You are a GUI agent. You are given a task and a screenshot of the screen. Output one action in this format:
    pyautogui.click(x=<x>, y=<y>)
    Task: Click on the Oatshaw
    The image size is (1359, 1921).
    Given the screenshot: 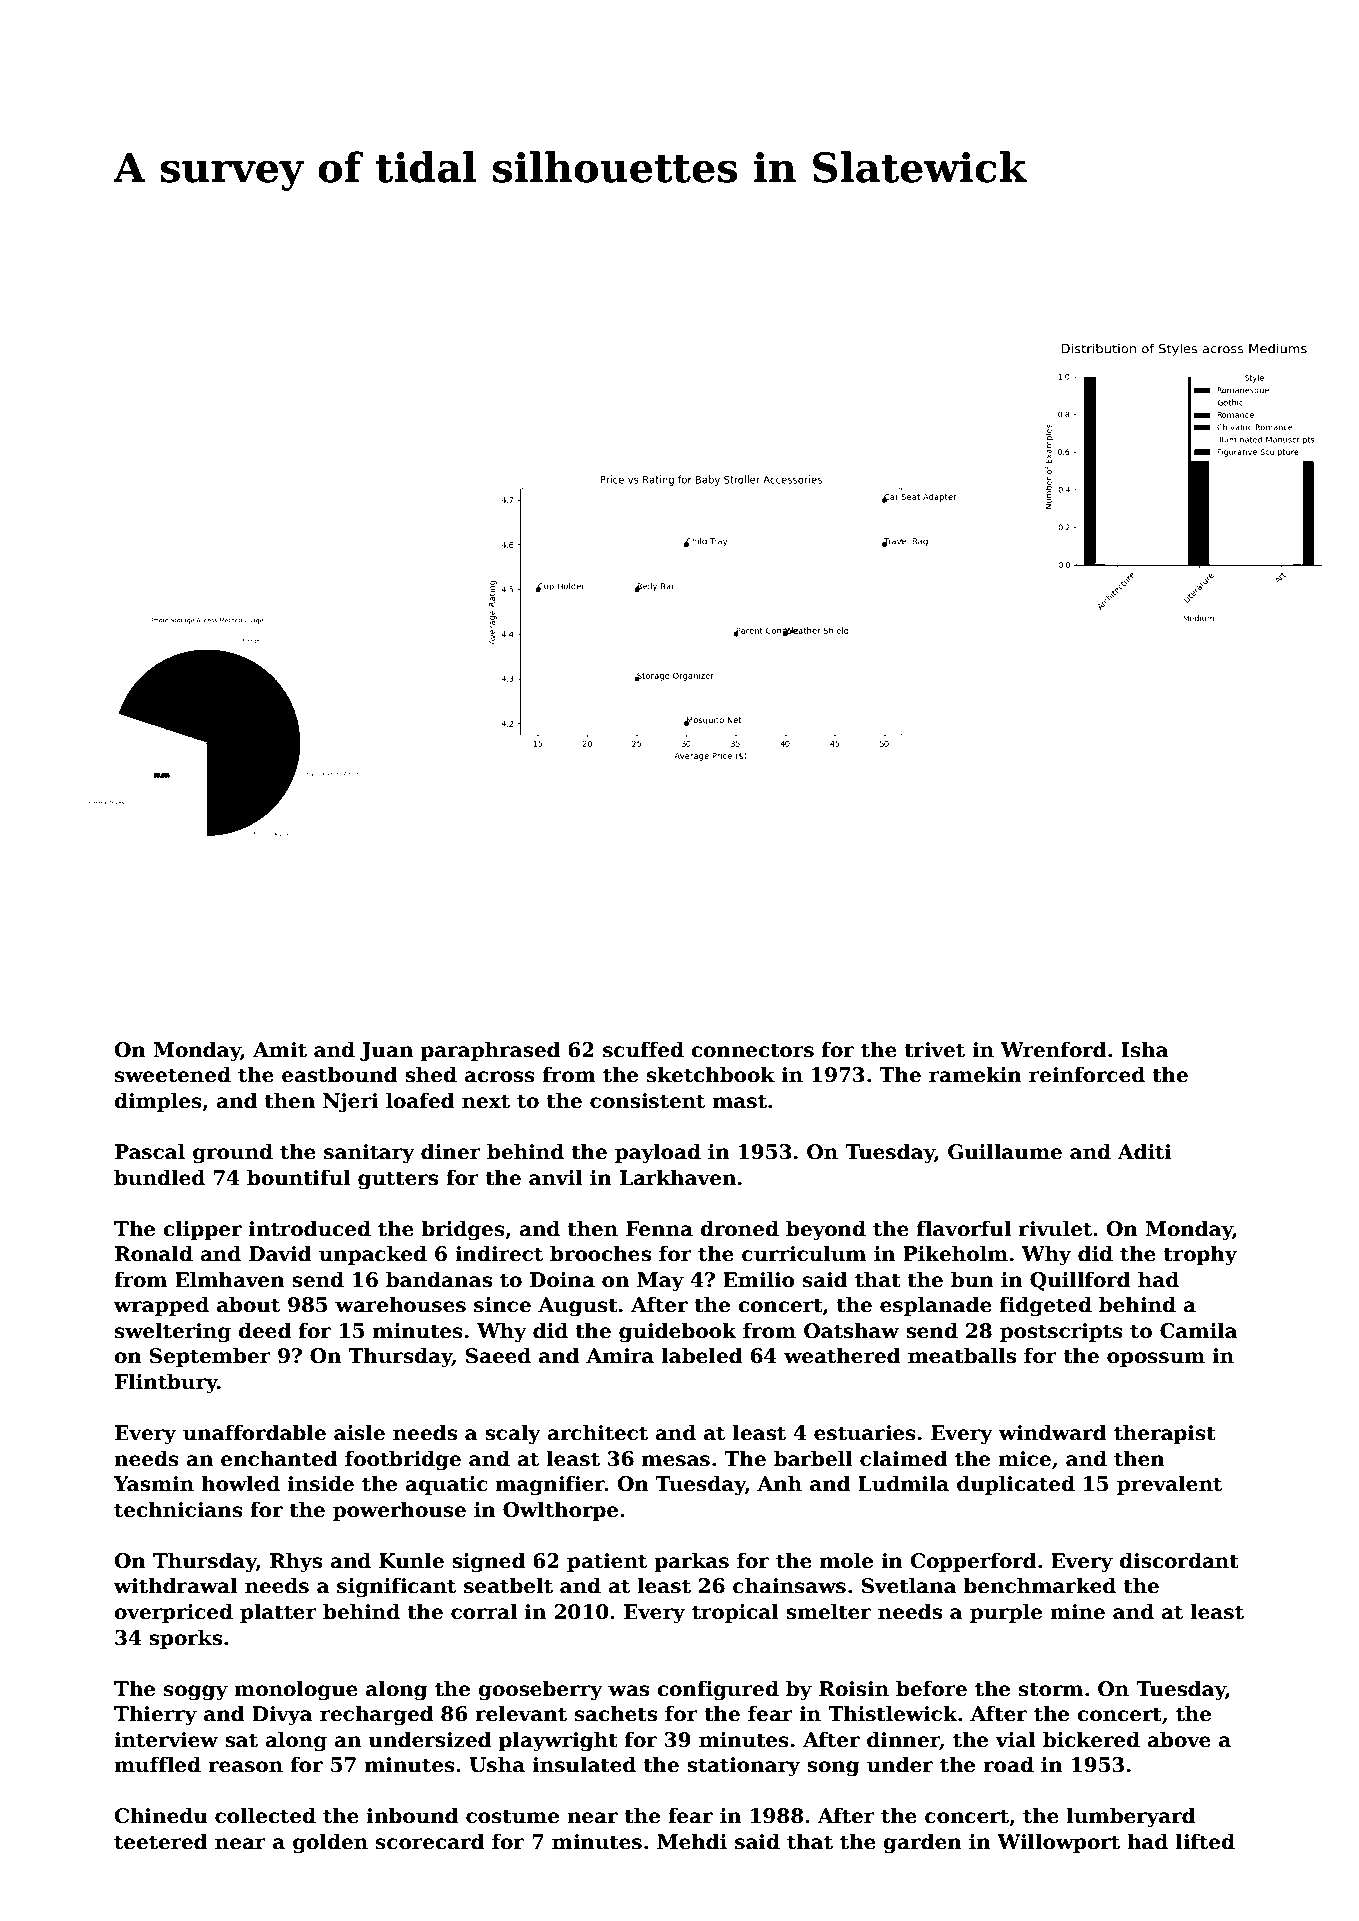 What is the action you would take?
    pyautogui.click(x=851, y=1330)
